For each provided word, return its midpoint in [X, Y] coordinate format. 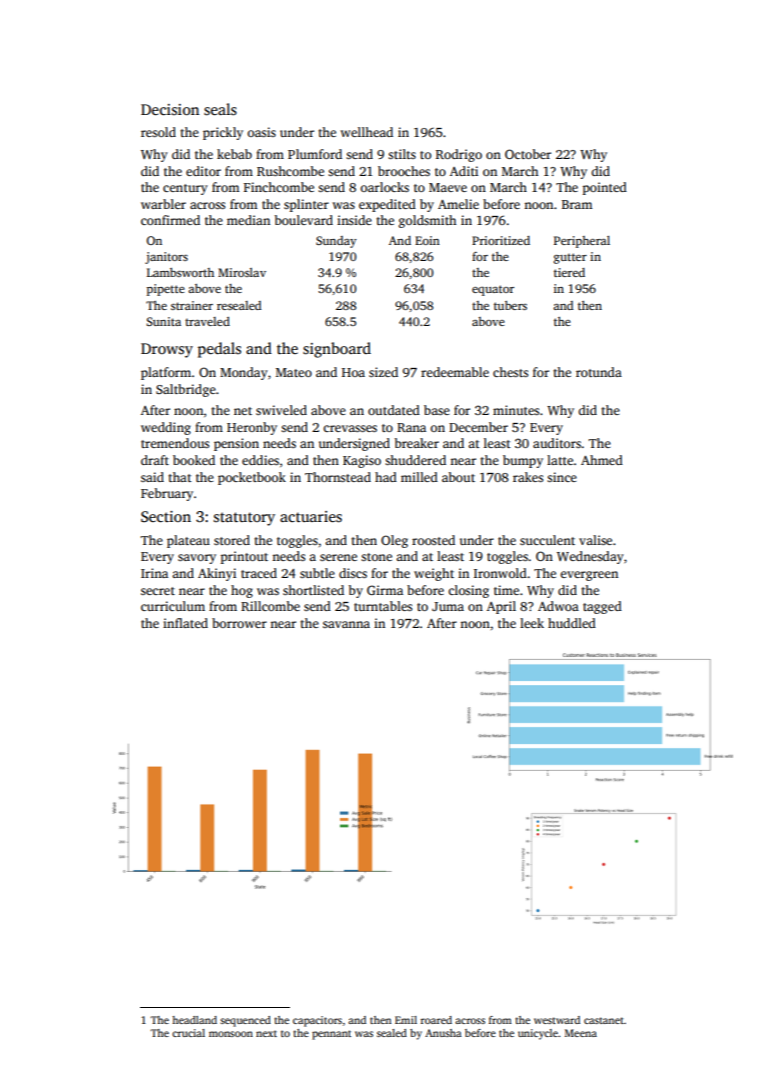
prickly [223, 133]
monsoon [231, 1034]
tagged [602, 607]
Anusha [443, 1033]
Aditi [464, 171]
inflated [185, 623]
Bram [577, 204]
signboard [337, 350]
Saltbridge [186, 390]
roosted [433, 540]
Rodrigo [459, 155]
